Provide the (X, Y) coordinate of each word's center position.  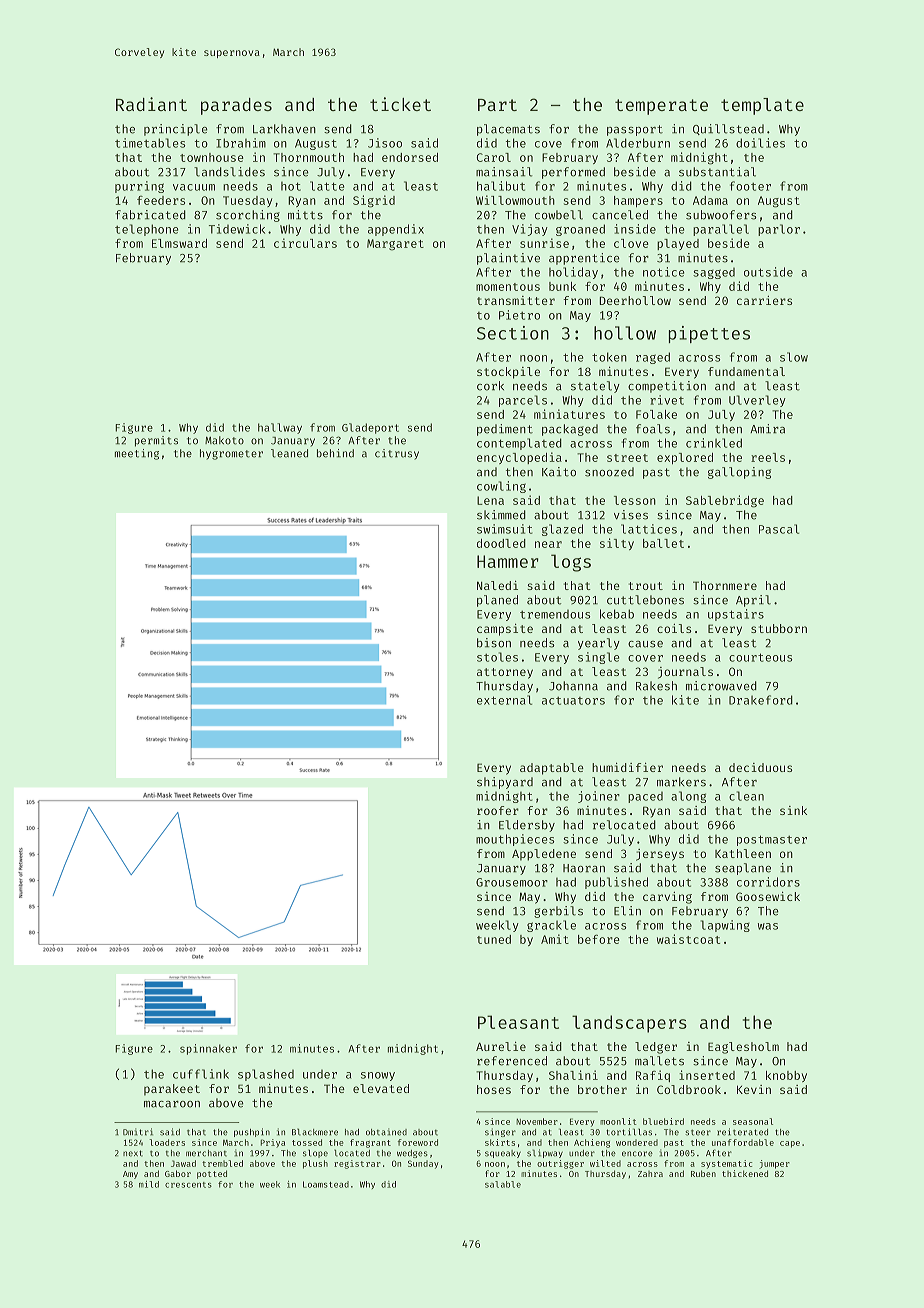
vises (631, 515)
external (504, 700)
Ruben (703, 1173)
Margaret (395, 245)
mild (149, 1184)
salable (503, 1184)
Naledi (497, 585)
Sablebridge (725, 501)
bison (494, 643)
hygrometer (231, 454)
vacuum (194, 187)
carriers (764, 300)
